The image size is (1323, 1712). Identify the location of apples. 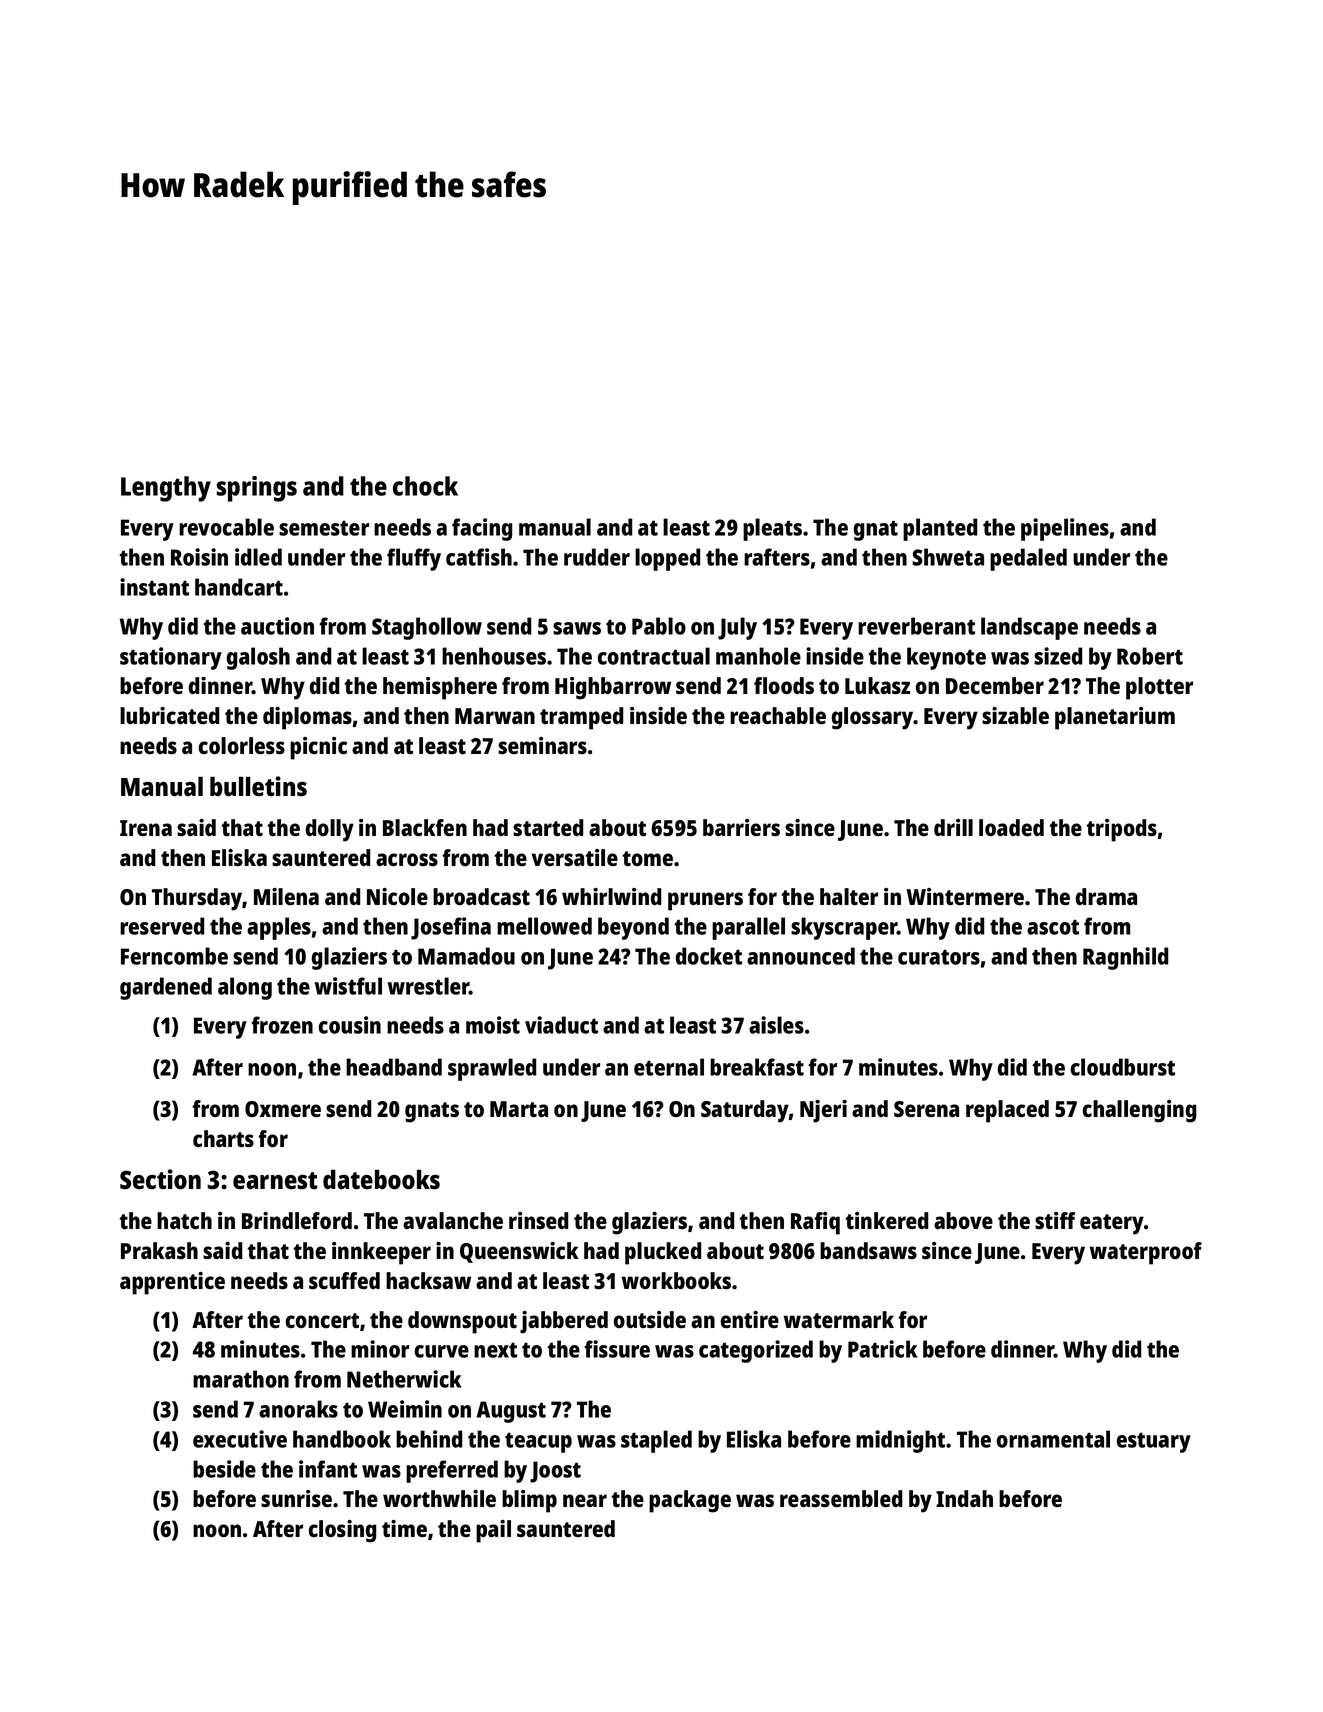
(279, 928).
